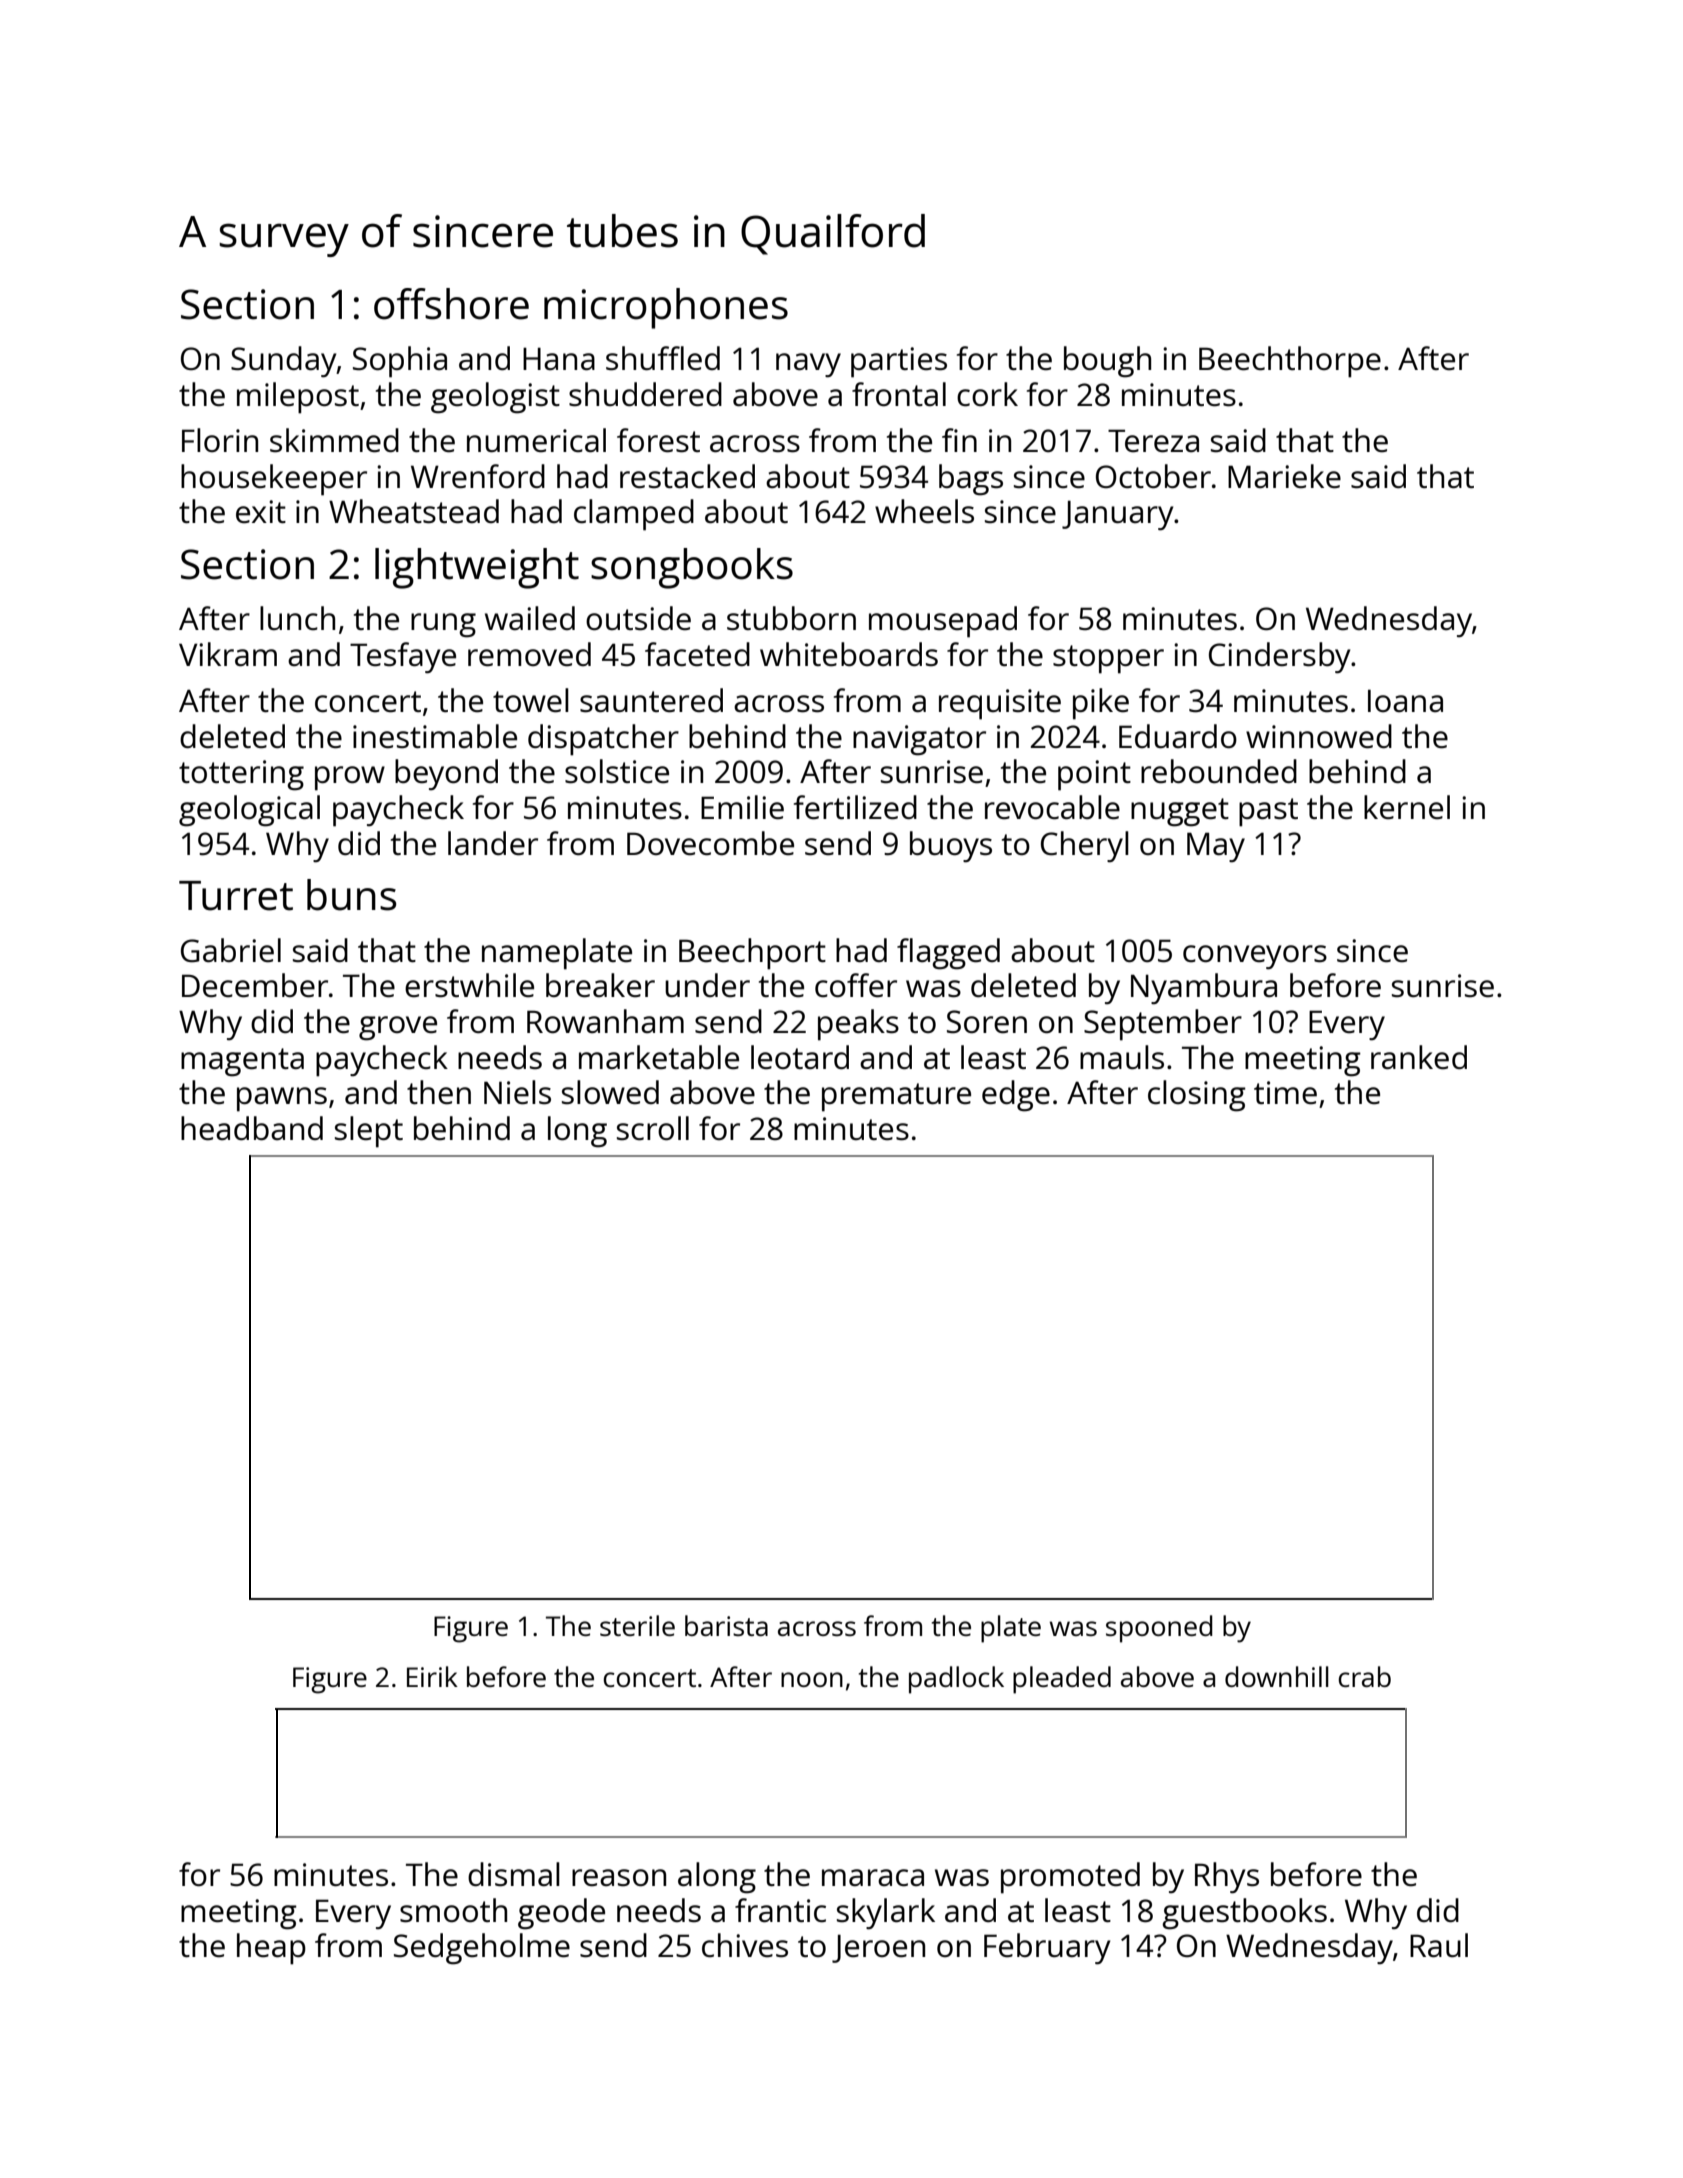  I want to click on bough, so click(1107, 362).
